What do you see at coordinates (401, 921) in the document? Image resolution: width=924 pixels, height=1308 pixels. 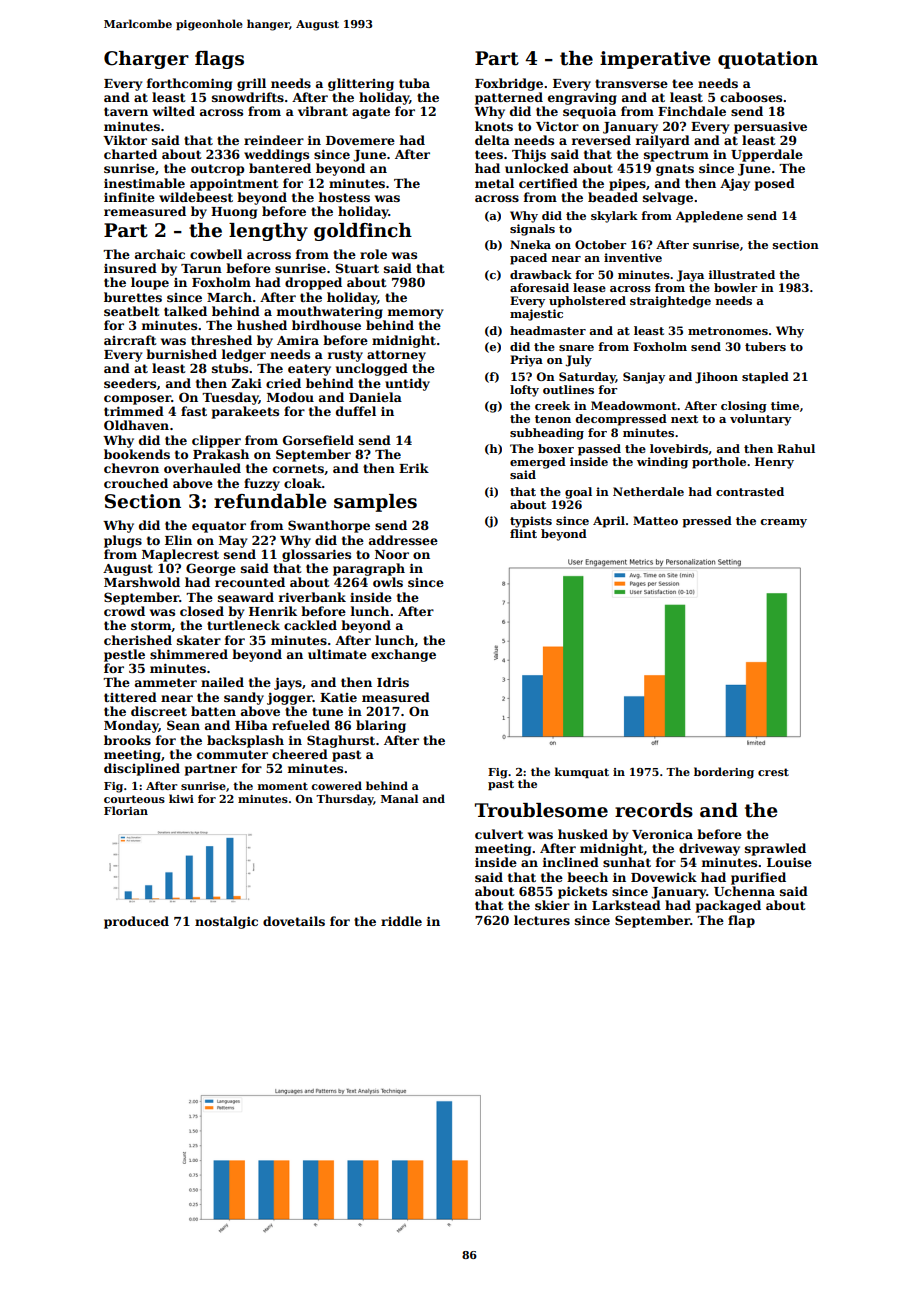 I see `riddle` at bounding box center [401, 921].
